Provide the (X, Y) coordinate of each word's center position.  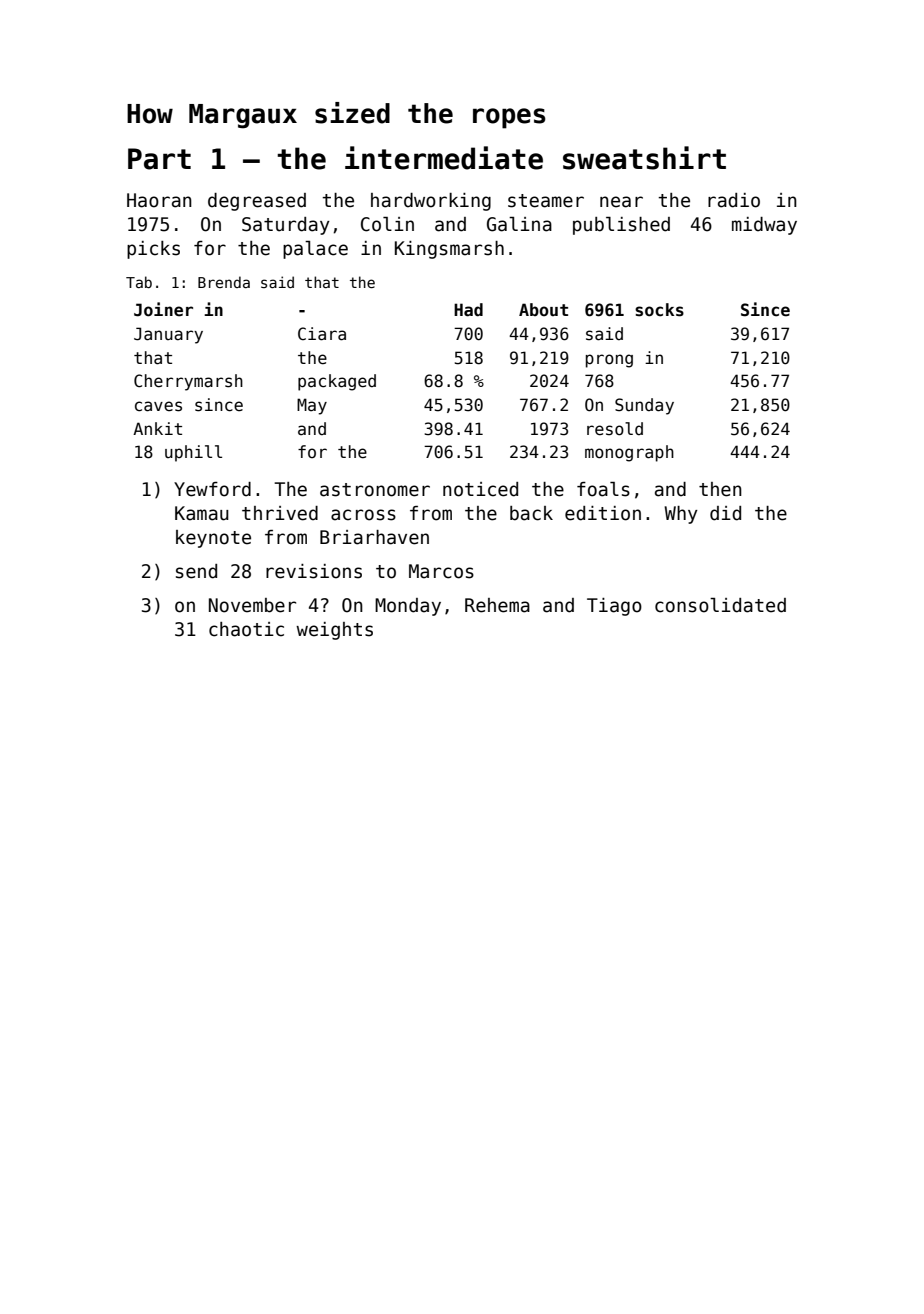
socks (659, 310)
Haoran (159, 200)
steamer (546, 201)
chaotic (246, 629)
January (168, 335)
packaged (337, 382)
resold (615, 429)
